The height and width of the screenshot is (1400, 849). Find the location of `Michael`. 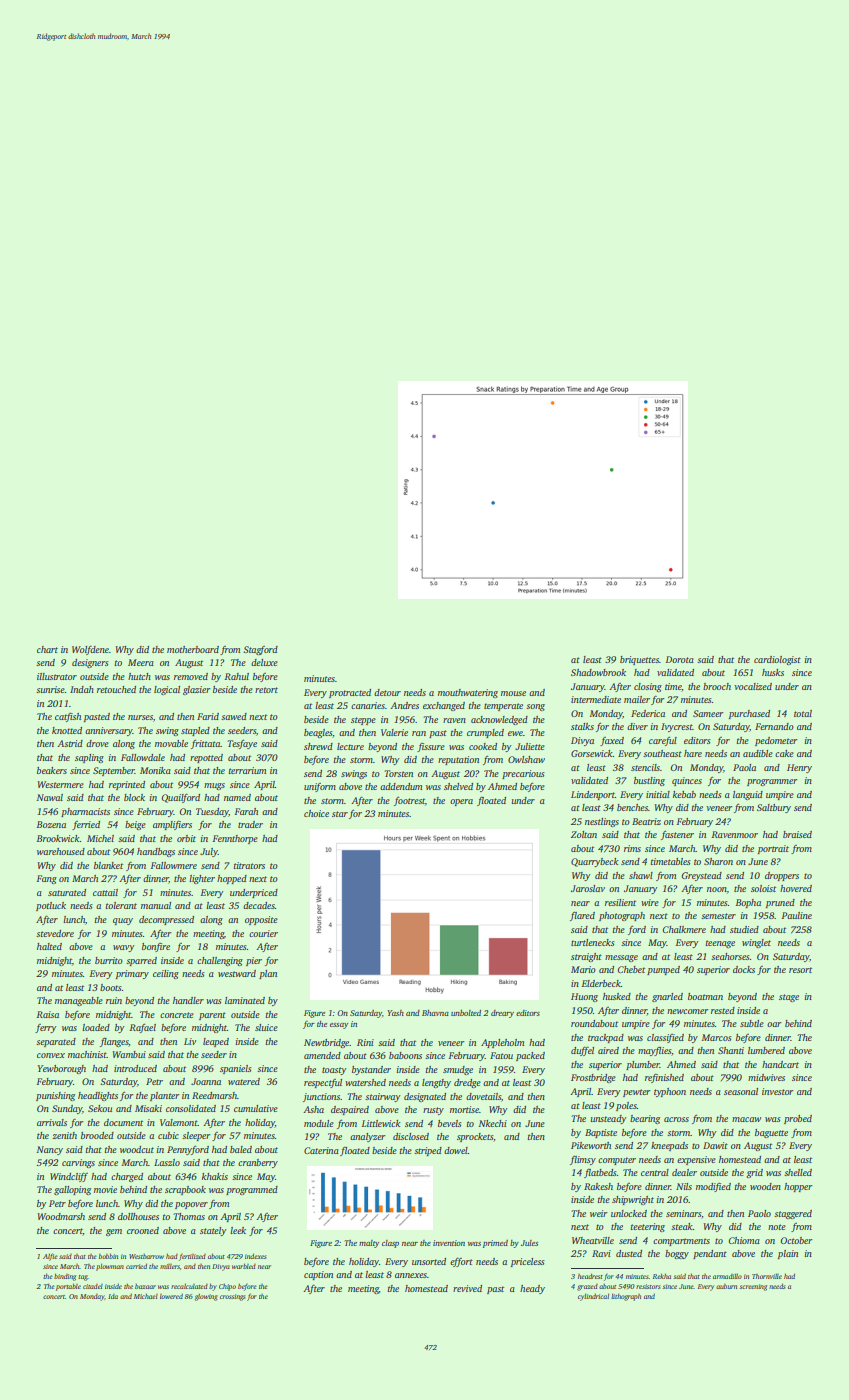

Michael is located at coordinates (146, 1296).
